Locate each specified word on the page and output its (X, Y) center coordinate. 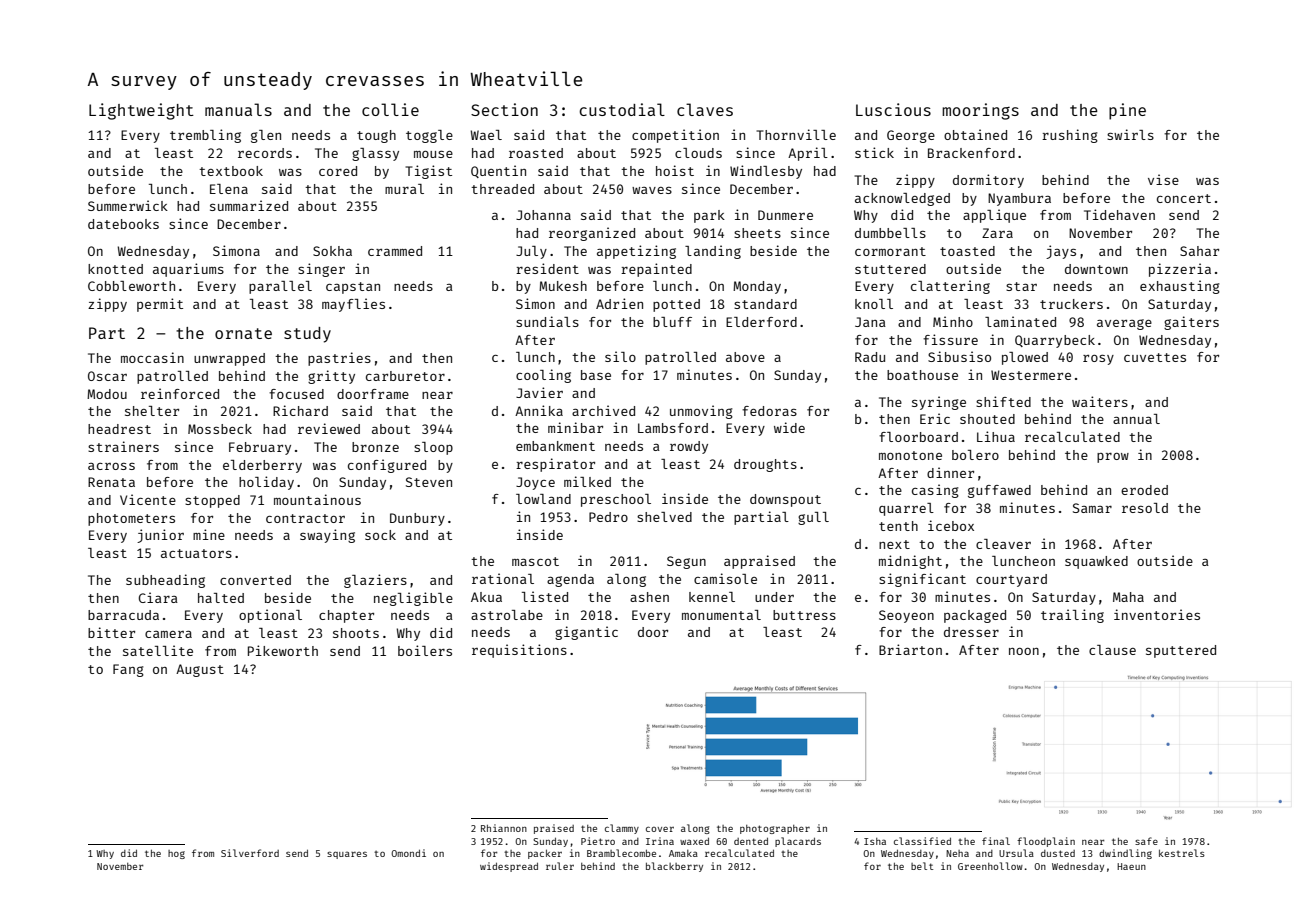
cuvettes (1155, 357)
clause (1112, 650)
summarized (249, 205)
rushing (1070, 136)
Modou (107, 394)
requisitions (519, 651)
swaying (327, 536)
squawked (1096, 562)
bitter (111, 632)
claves (705, 109)
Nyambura (1019, 199)
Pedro (608, 517)
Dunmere (785, 215)
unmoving (701, 412)
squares (347, 855)
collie (390, 109)
